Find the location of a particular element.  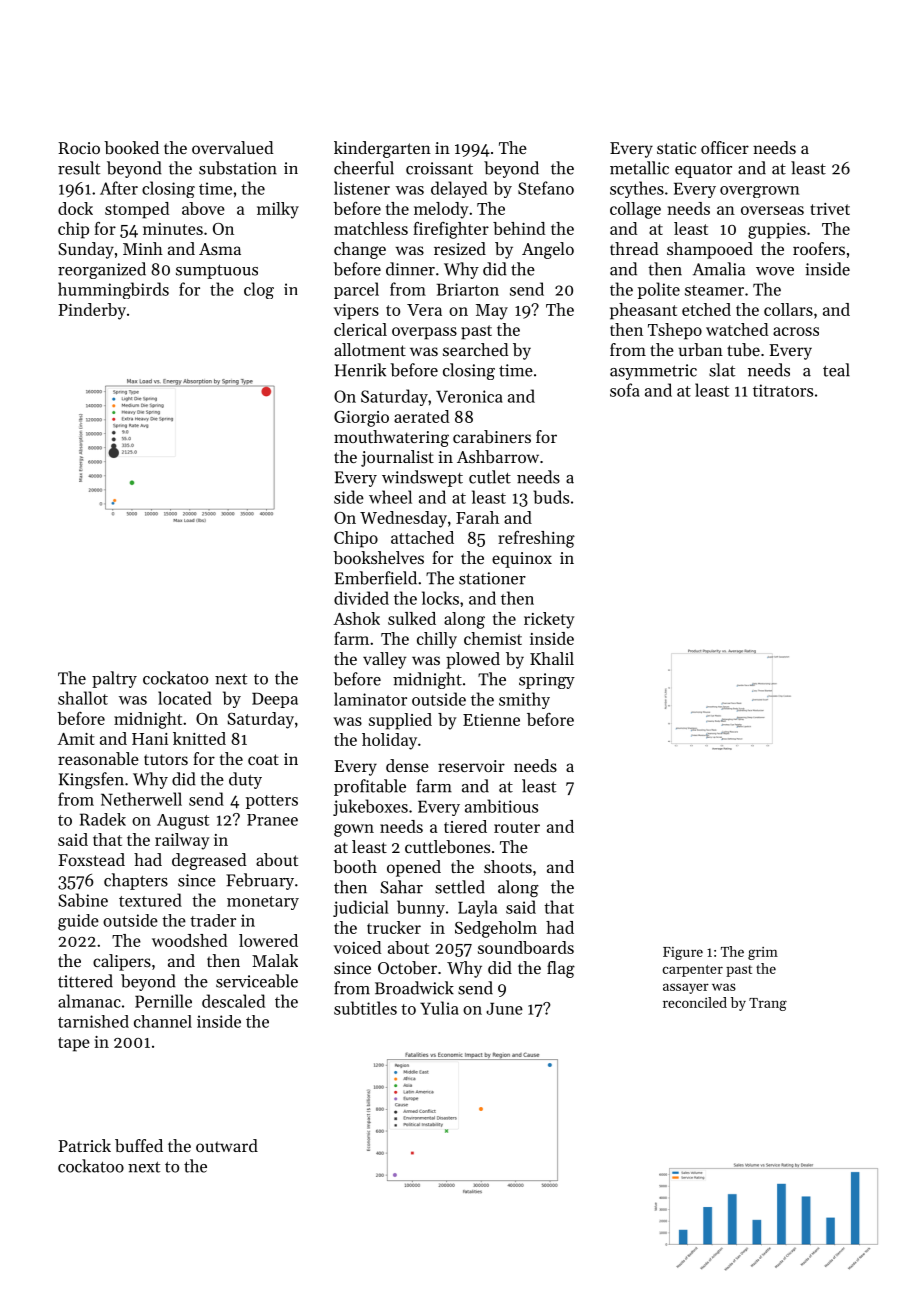

duty is located at coordinates (245, 780).
